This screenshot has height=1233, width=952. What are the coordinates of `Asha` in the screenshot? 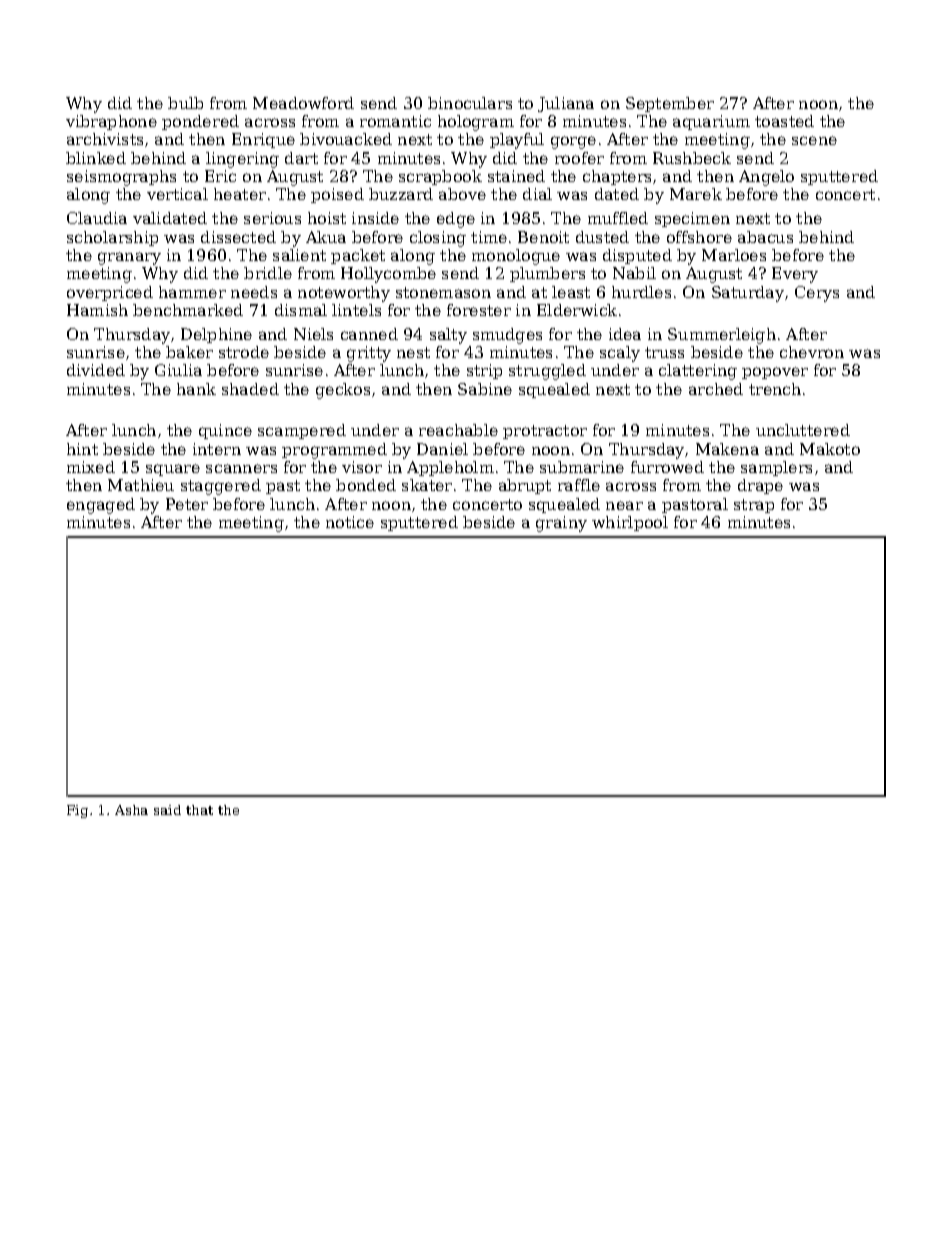 It's located at (131, 810).
